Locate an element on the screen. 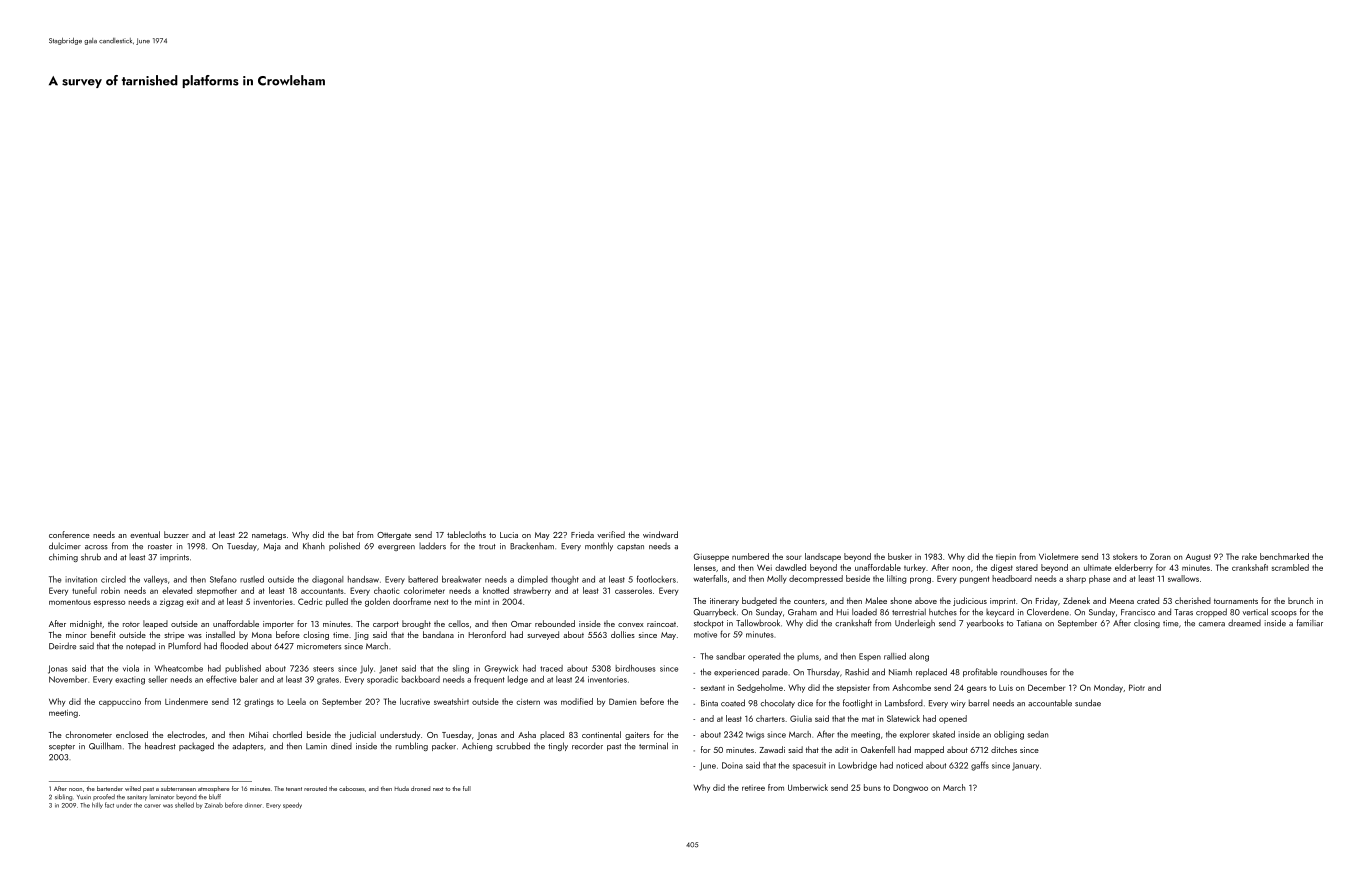 Image resolution: width=1372 pixels, height=887 pixels. roundhouses is located at coordinates (1024, 672).
